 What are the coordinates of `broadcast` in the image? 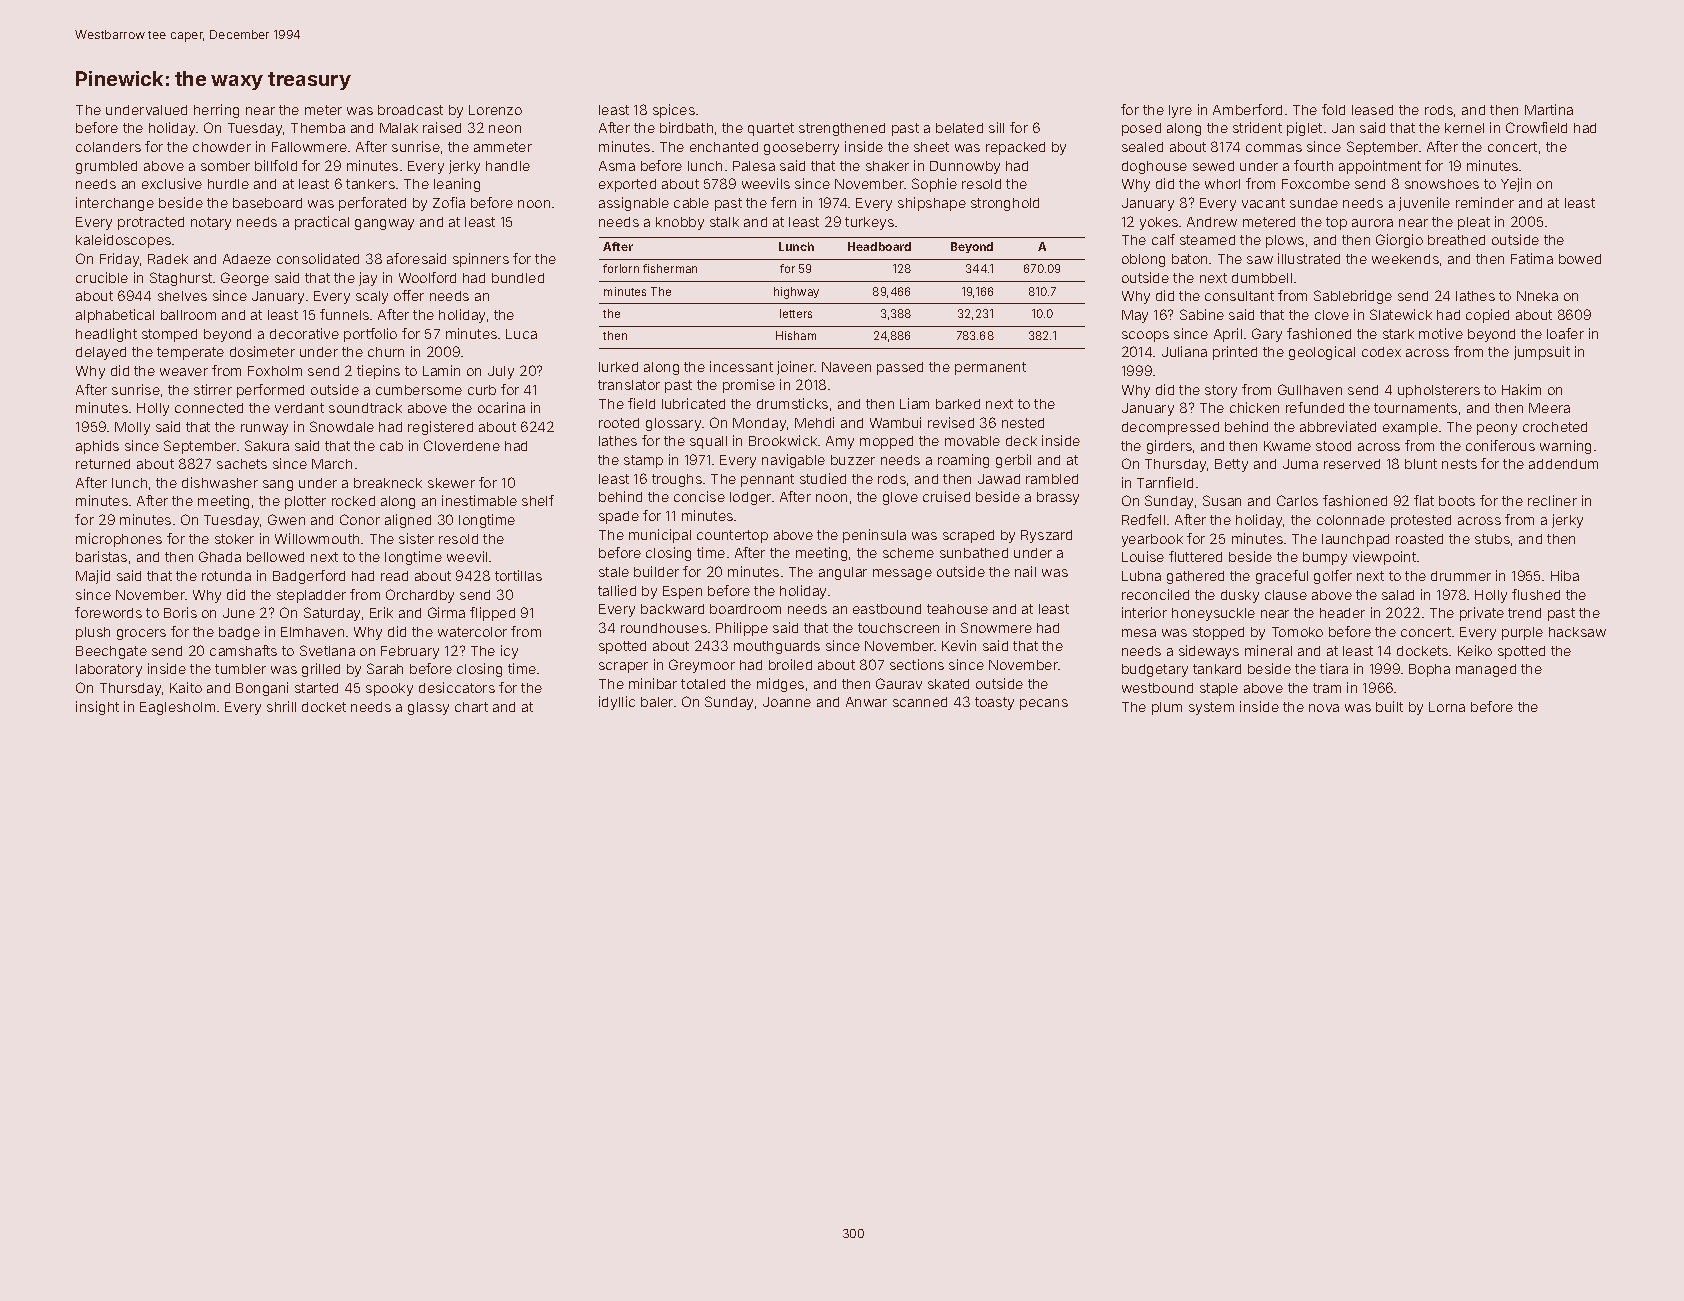 It's located at (410, 110).
